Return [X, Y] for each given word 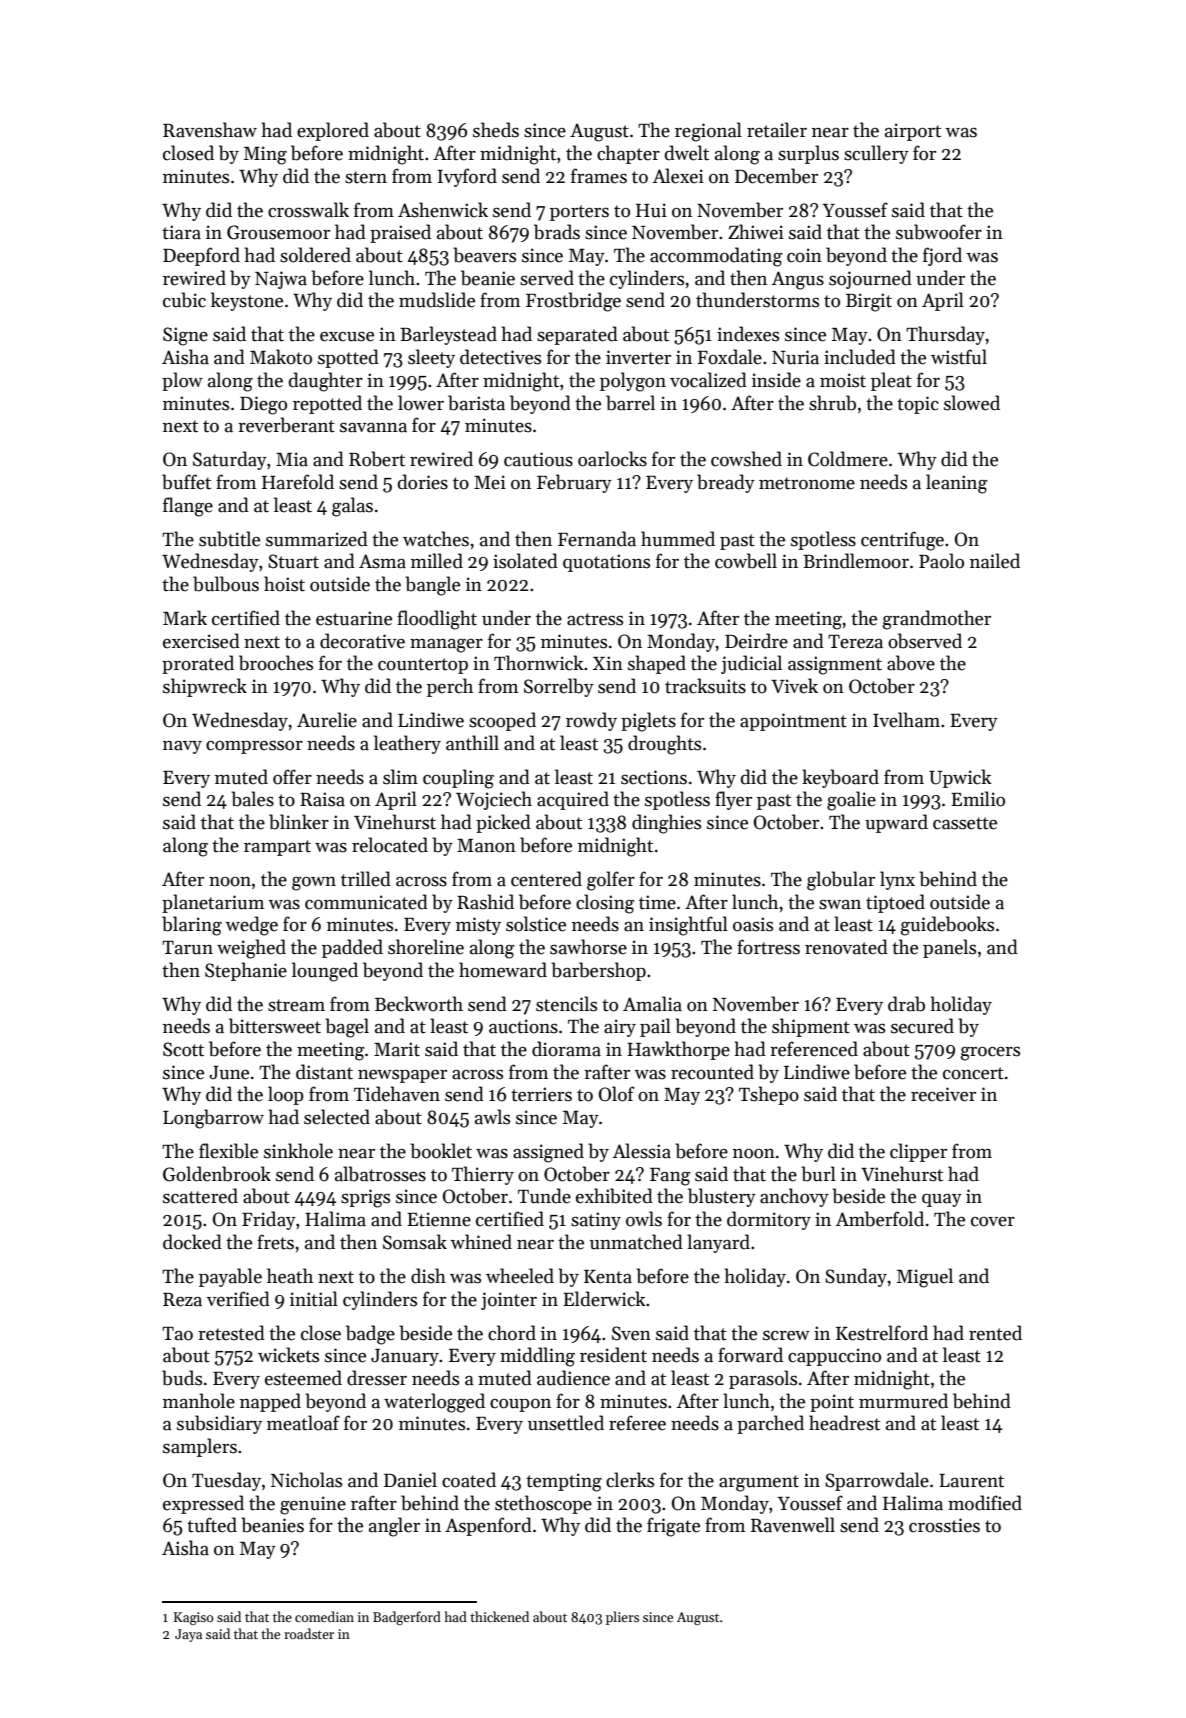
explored [333, 131]
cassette [965, 823]
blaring [192, 926]
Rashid [485, 902]
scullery [876, 154]
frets [275, 1242]
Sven [631, 1333]
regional [708, 132]
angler [394, 1527]
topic [918, 405]
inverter [638, 357]
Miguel [925, 1278]
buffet [186, 482]
